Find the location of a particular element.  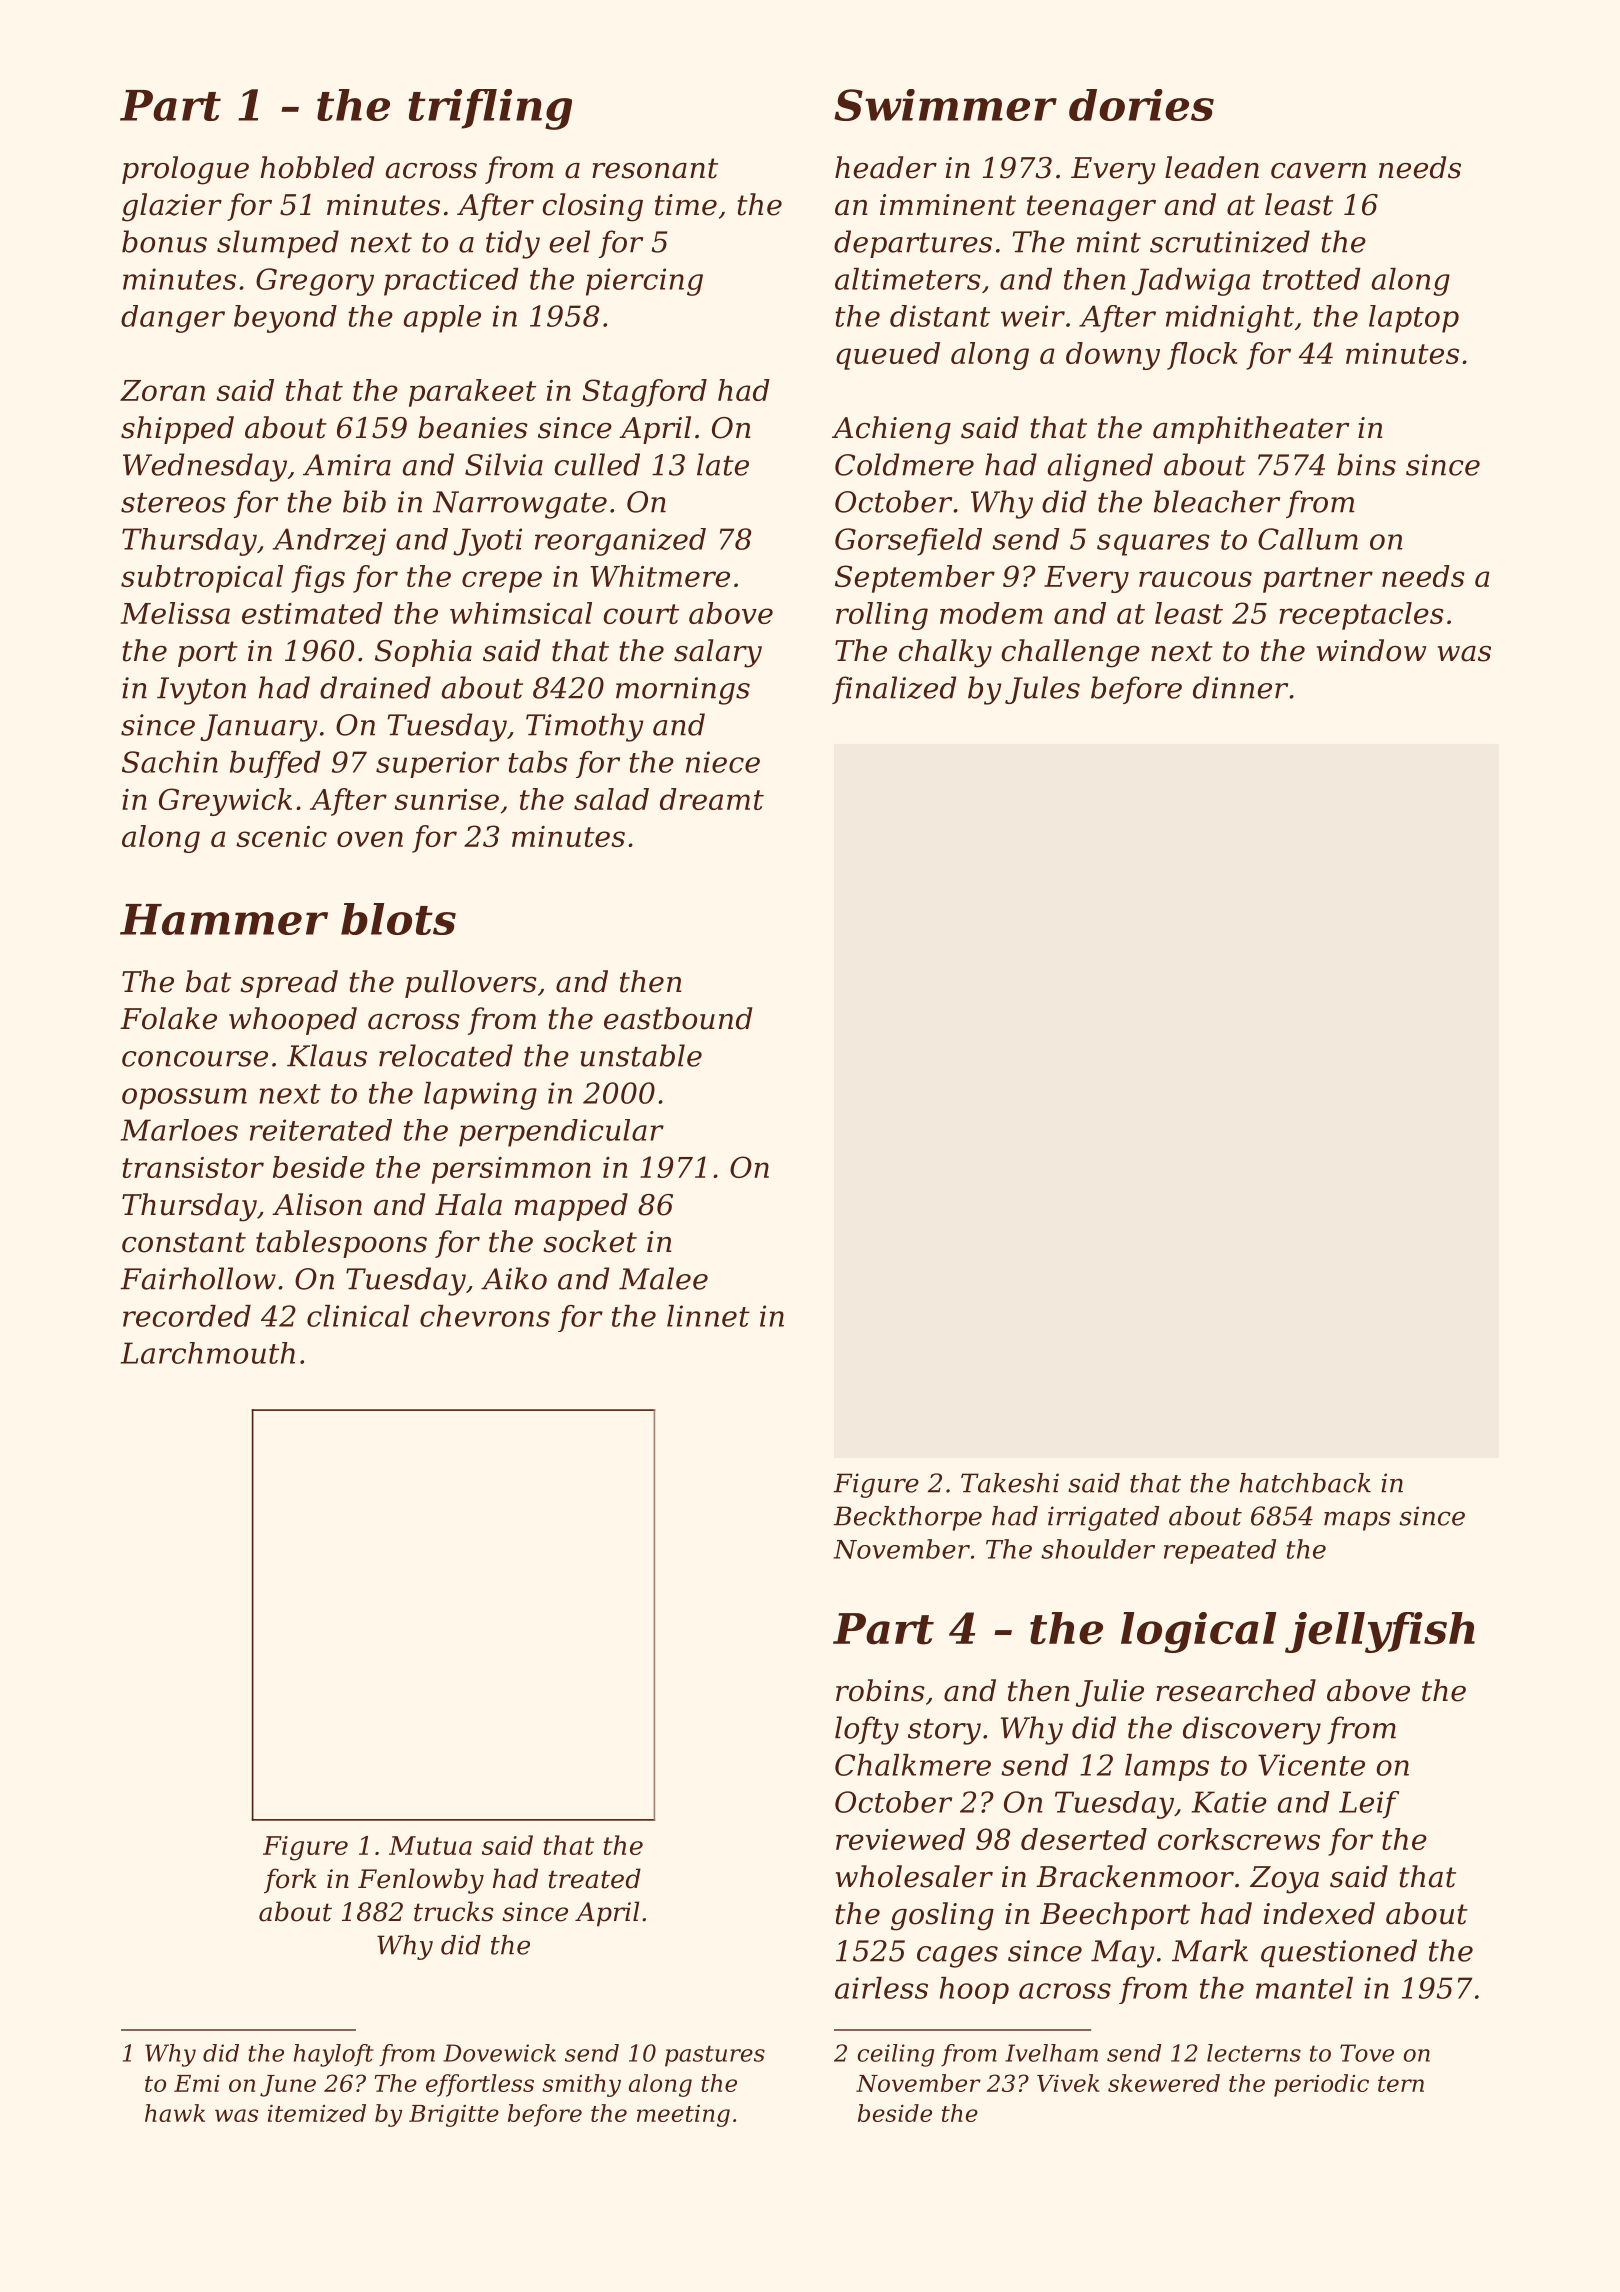

Larchmouth is located at coordinates (208, 1353).
